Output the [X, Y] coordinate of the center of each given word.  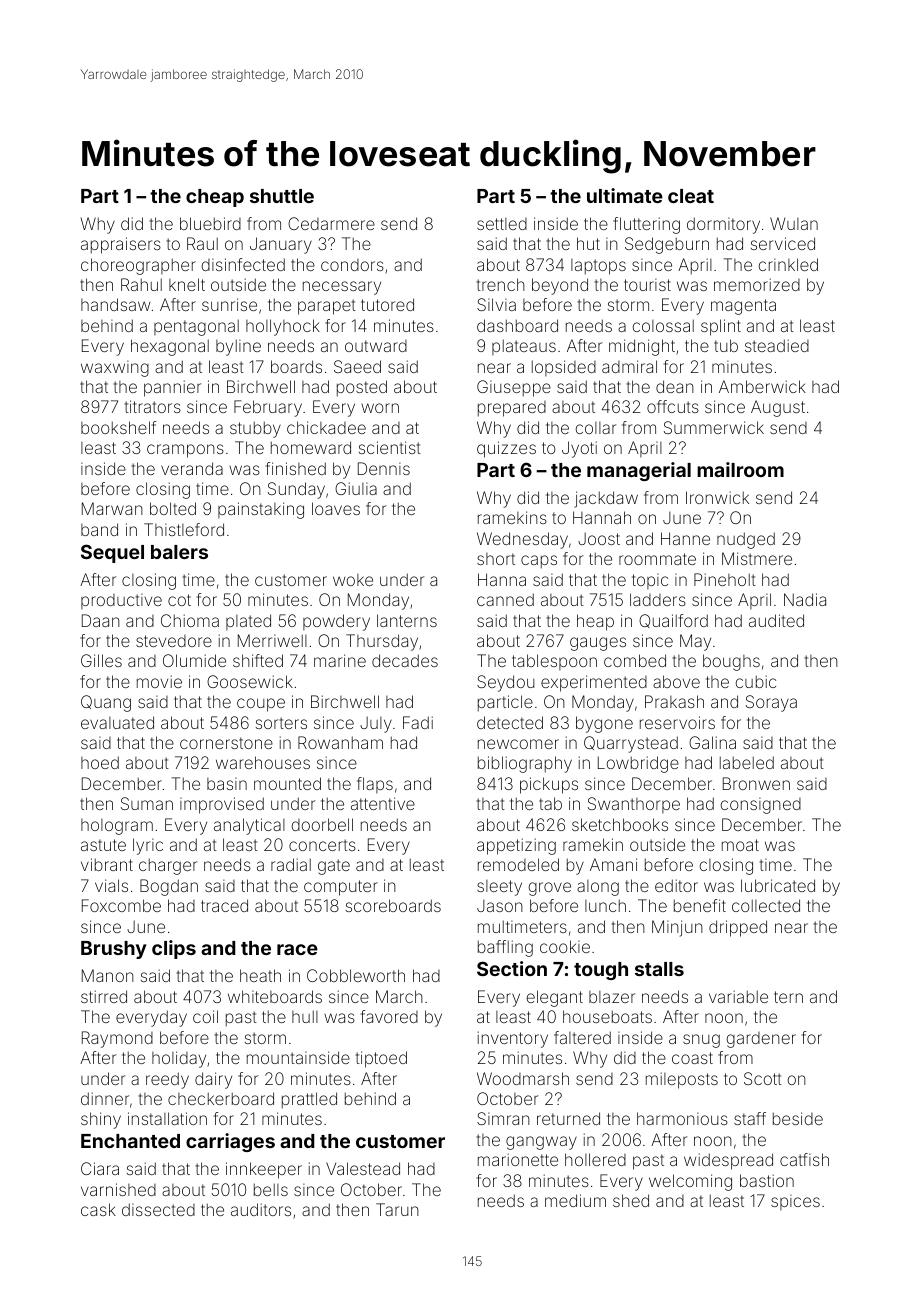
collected [766, 905]
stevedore [174, 641]
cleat [691, 196]
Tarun [397, 1209]
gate [334, 867]
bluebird [210, 223]
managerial [639, 471]
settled [502, 224]
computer [341, 888]
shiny [101, 1120]
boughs [731, 662]
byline [238, 347]
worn [380, 408]
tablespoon [554, 662]
